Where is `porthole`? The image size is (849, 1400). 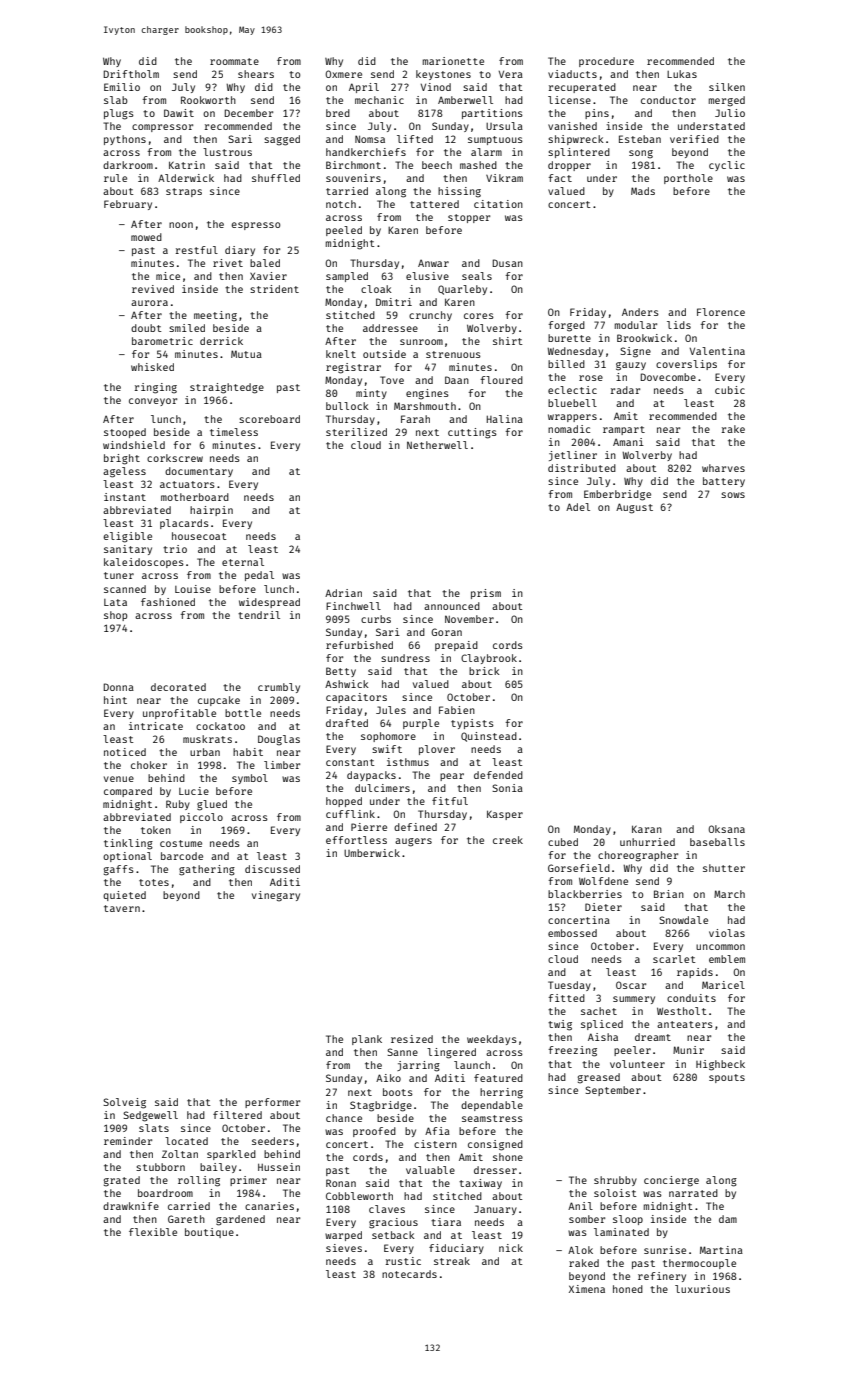 porthole is located at coordinates (688, 179).
